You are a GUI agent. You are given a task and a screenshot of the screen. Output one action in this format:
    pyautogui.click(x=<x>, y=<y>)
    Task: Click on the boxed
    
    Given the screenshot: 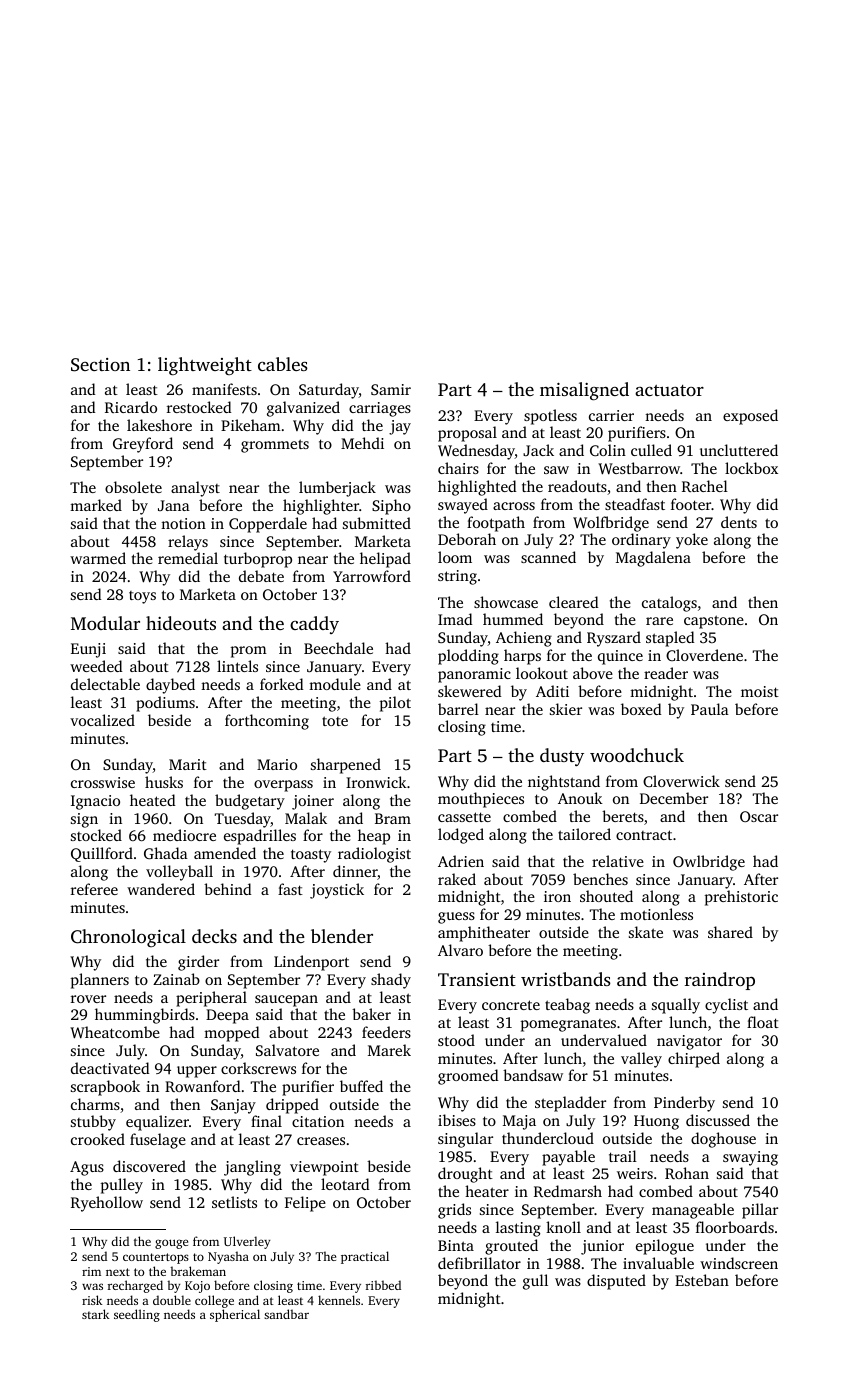 What is the action you would take?
    pyautogui.click(x=641, y=709)
